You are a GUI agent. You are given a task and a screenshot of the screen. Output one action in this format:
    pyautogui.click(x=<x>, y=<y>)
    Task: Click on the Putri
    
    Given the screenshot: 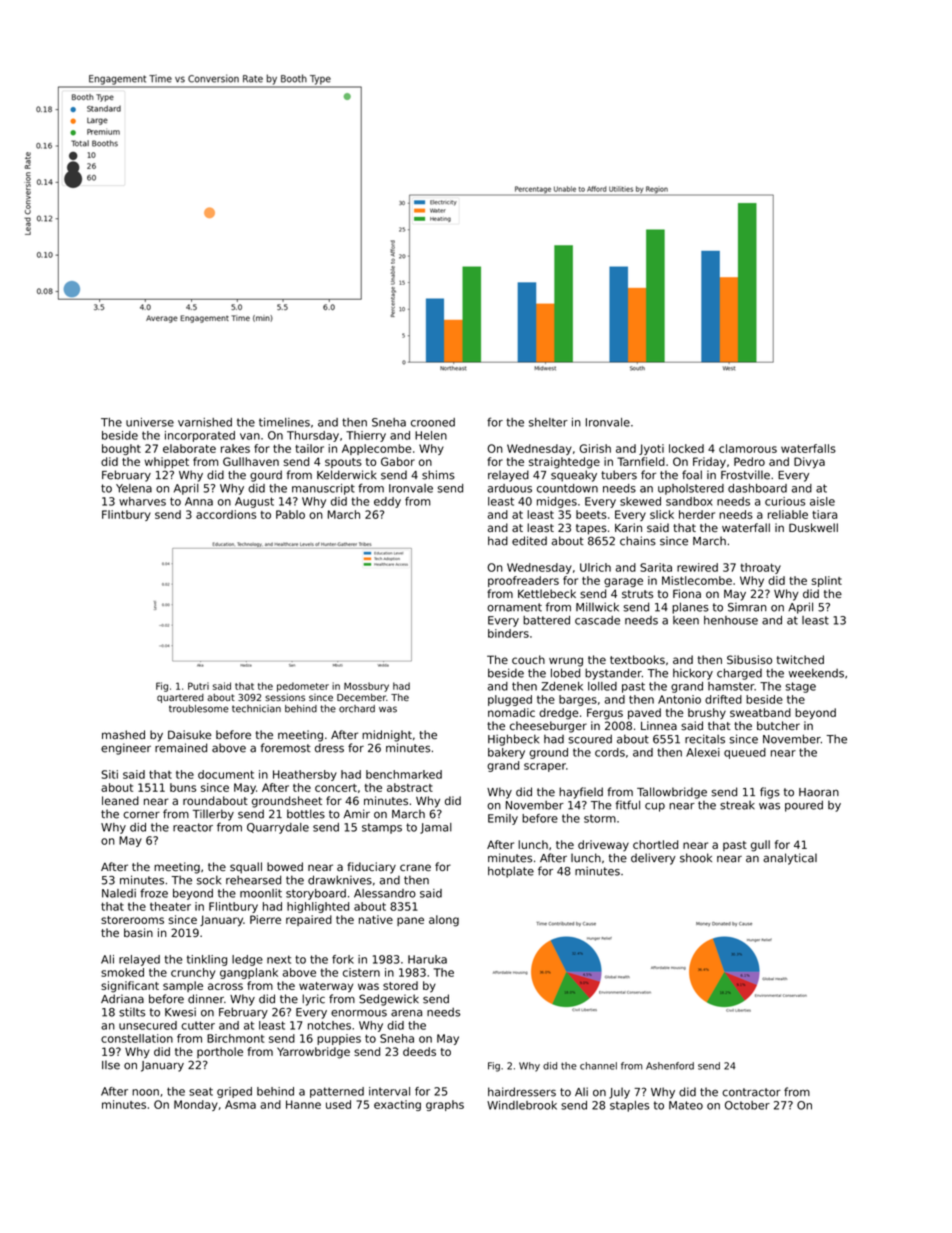 What is the action you would take?
    pyautogui.click(x=198, y=686)
